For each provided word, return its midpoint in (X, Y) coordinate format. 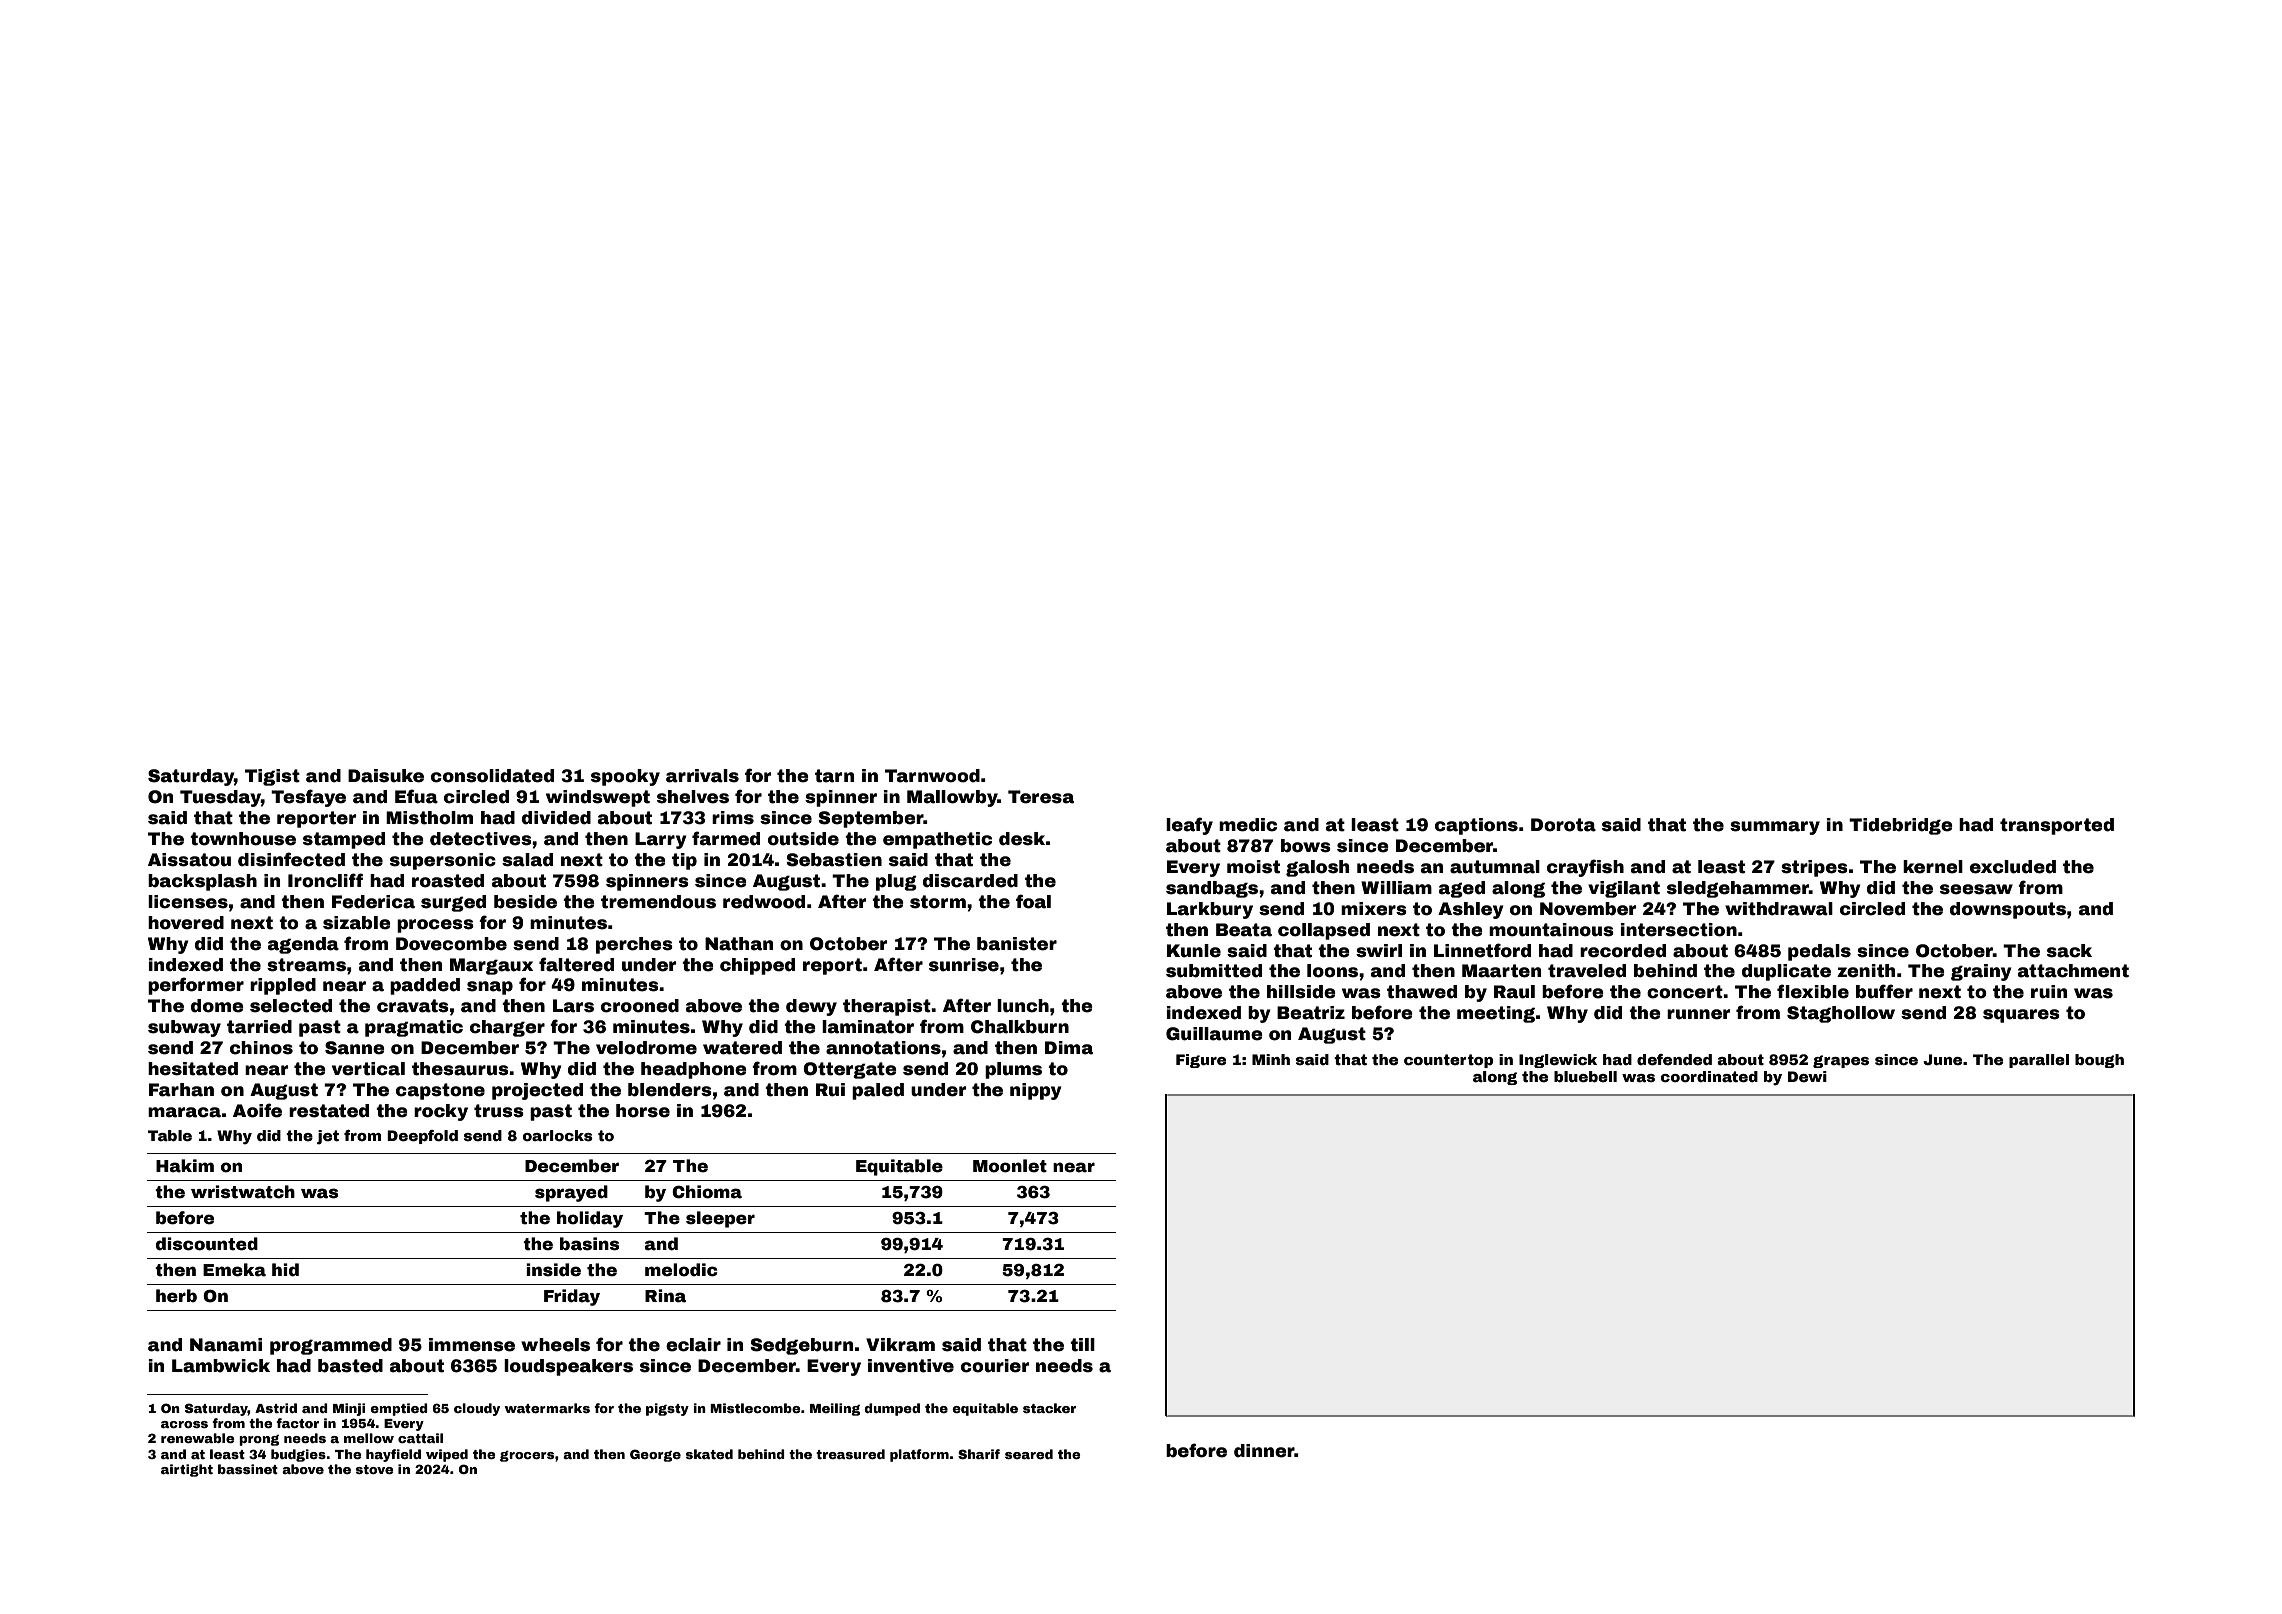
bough (2099, 1061)
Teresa (1041, 797)
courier (995, 1366)
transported (2057, 826)
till (1082, 1345)
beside (525, 902)
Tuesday (220, 798)
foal (1033, 901)
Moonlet (1010, 1166)
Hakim (185, 1166)
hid (285, 1270)
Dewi (1807, 1076)
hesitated (193, 1069)
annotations (883, 1048)
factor (297, 1423)
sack (2069, 951)
